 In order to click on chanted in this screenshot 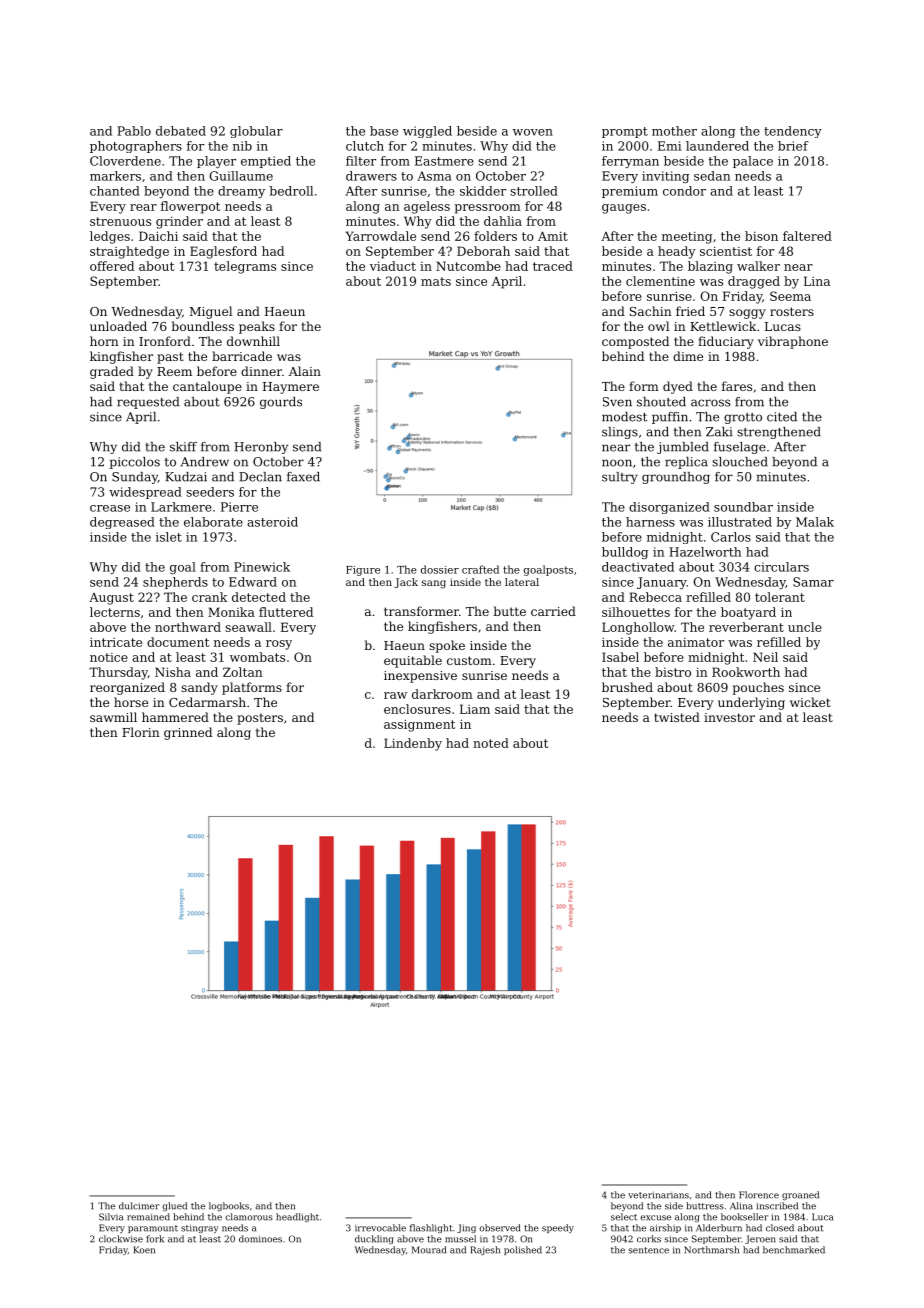, I will do `click(115, 191)`.
